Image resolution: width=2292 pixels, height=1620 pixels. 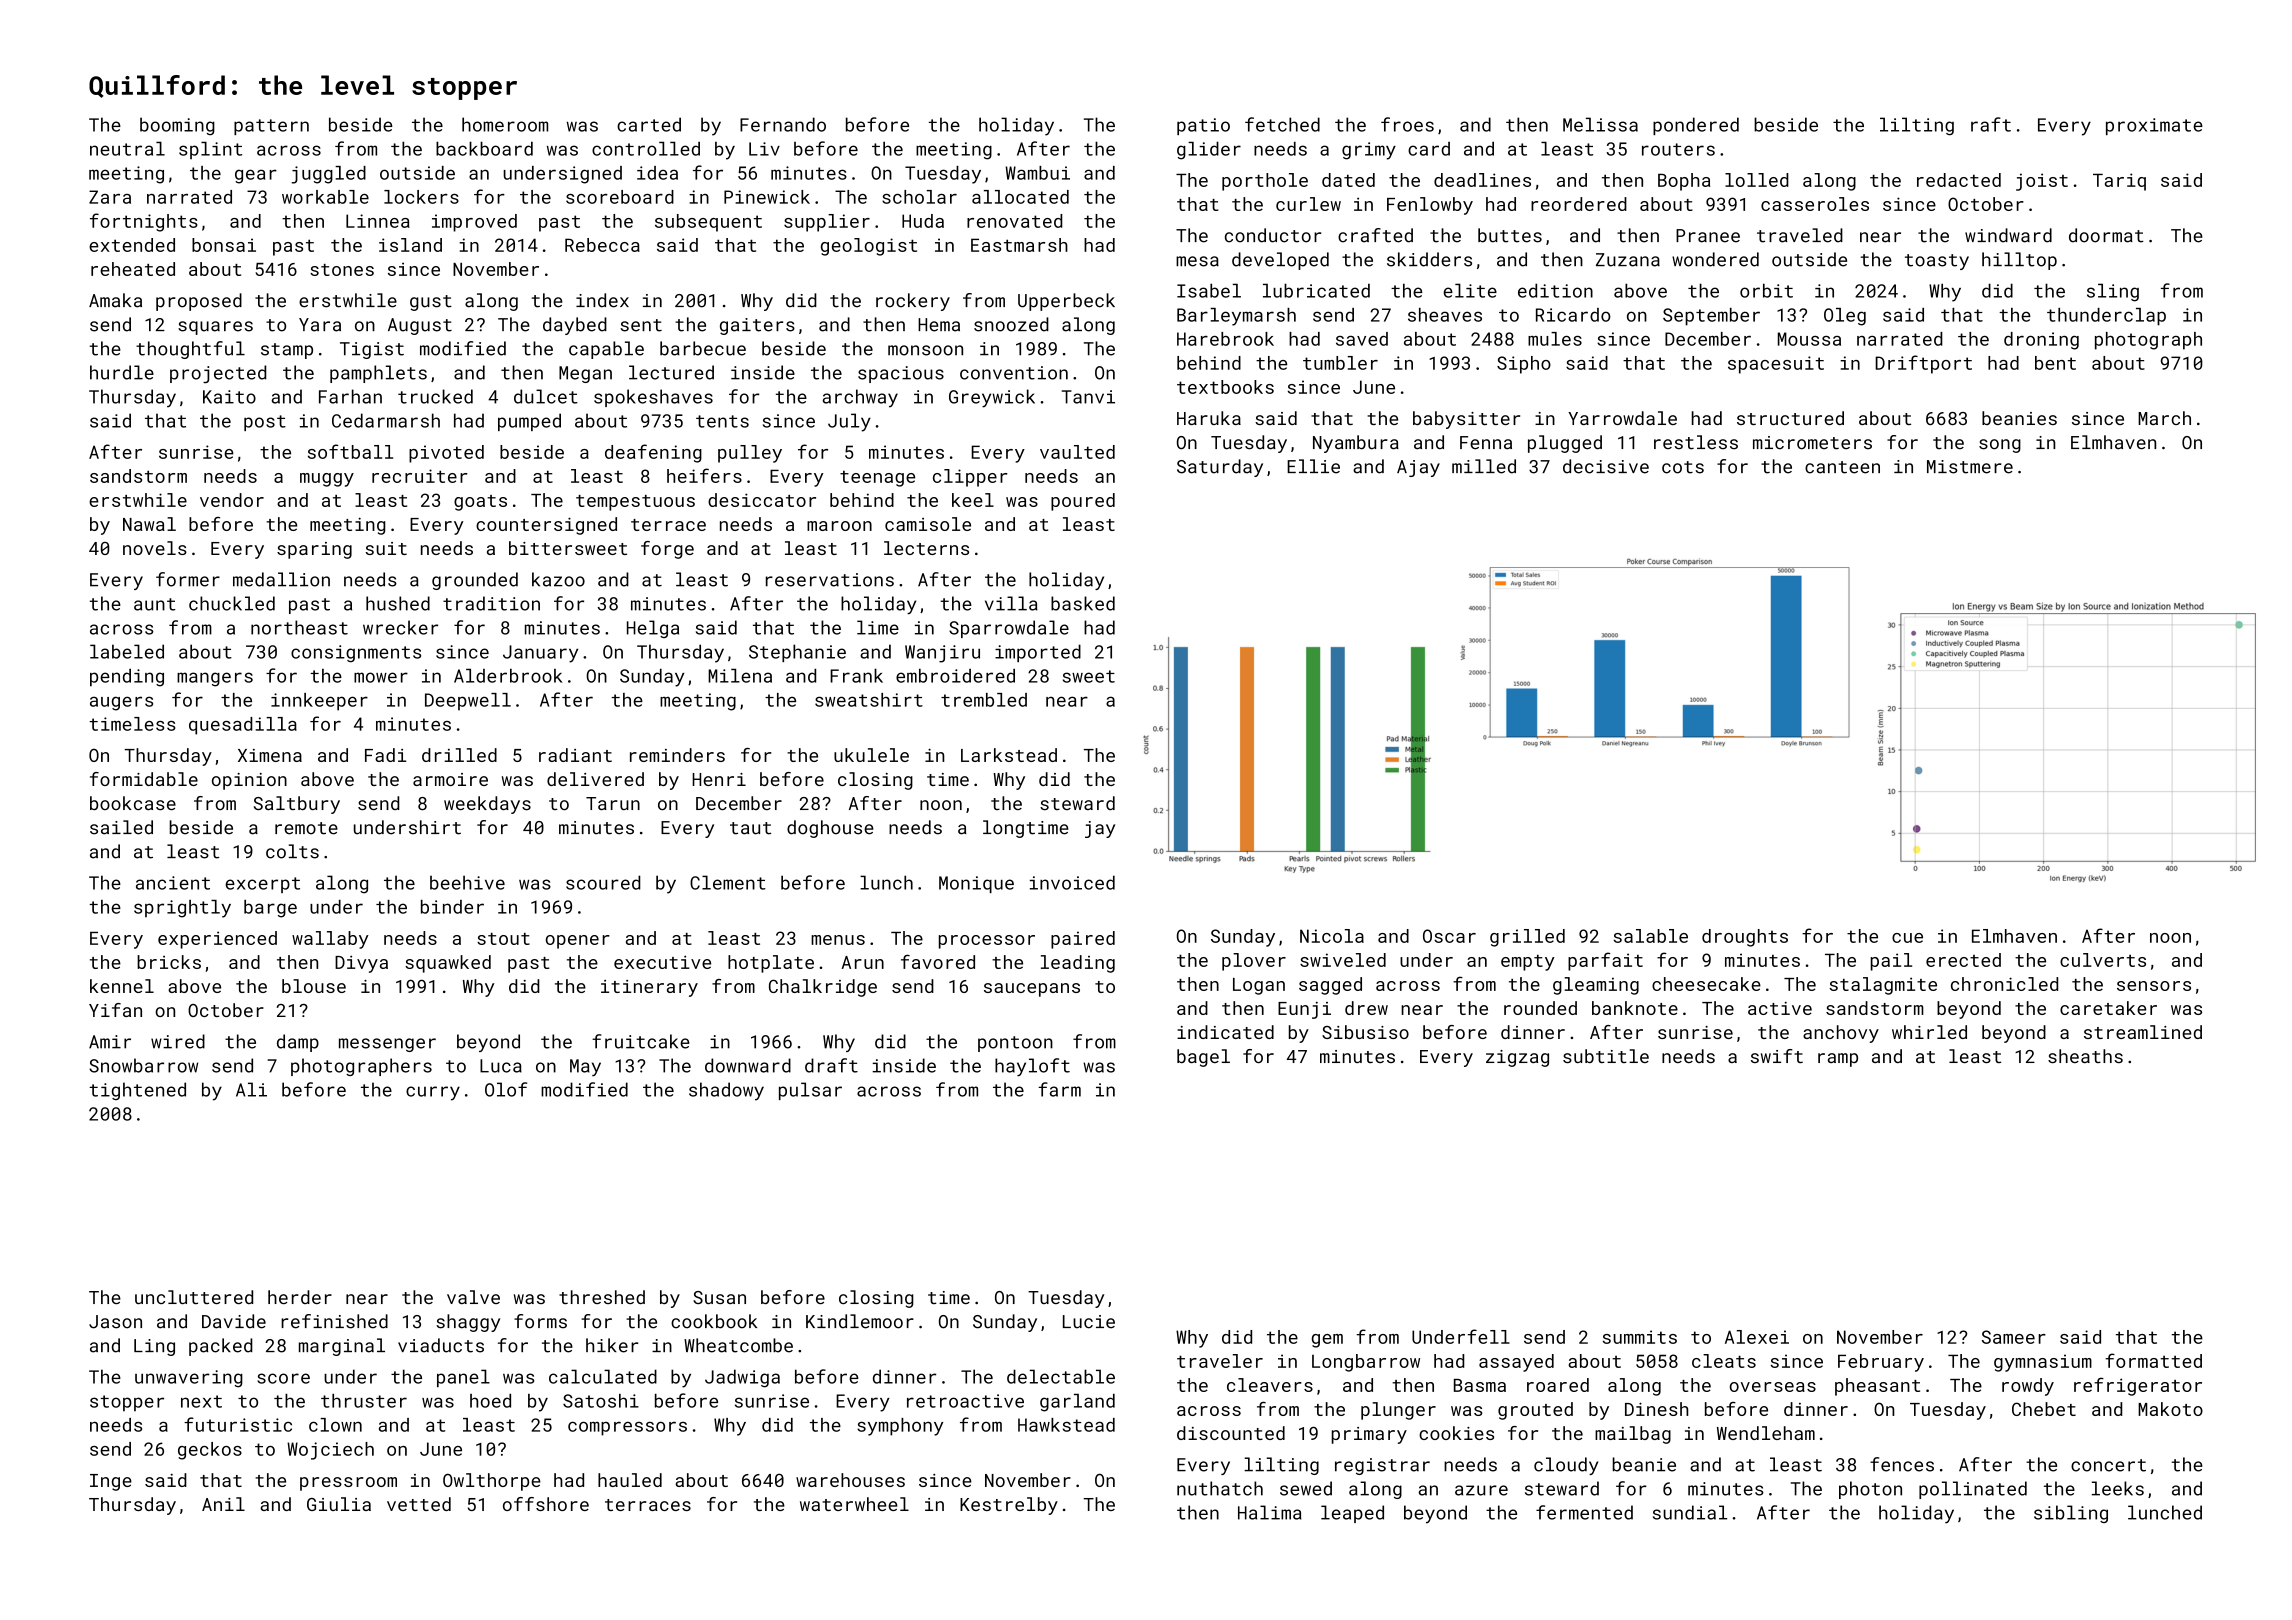 What do you see at coordinates (1466, 420) in the image?
I see `babysitter` at bounding box center [1466, 420].
